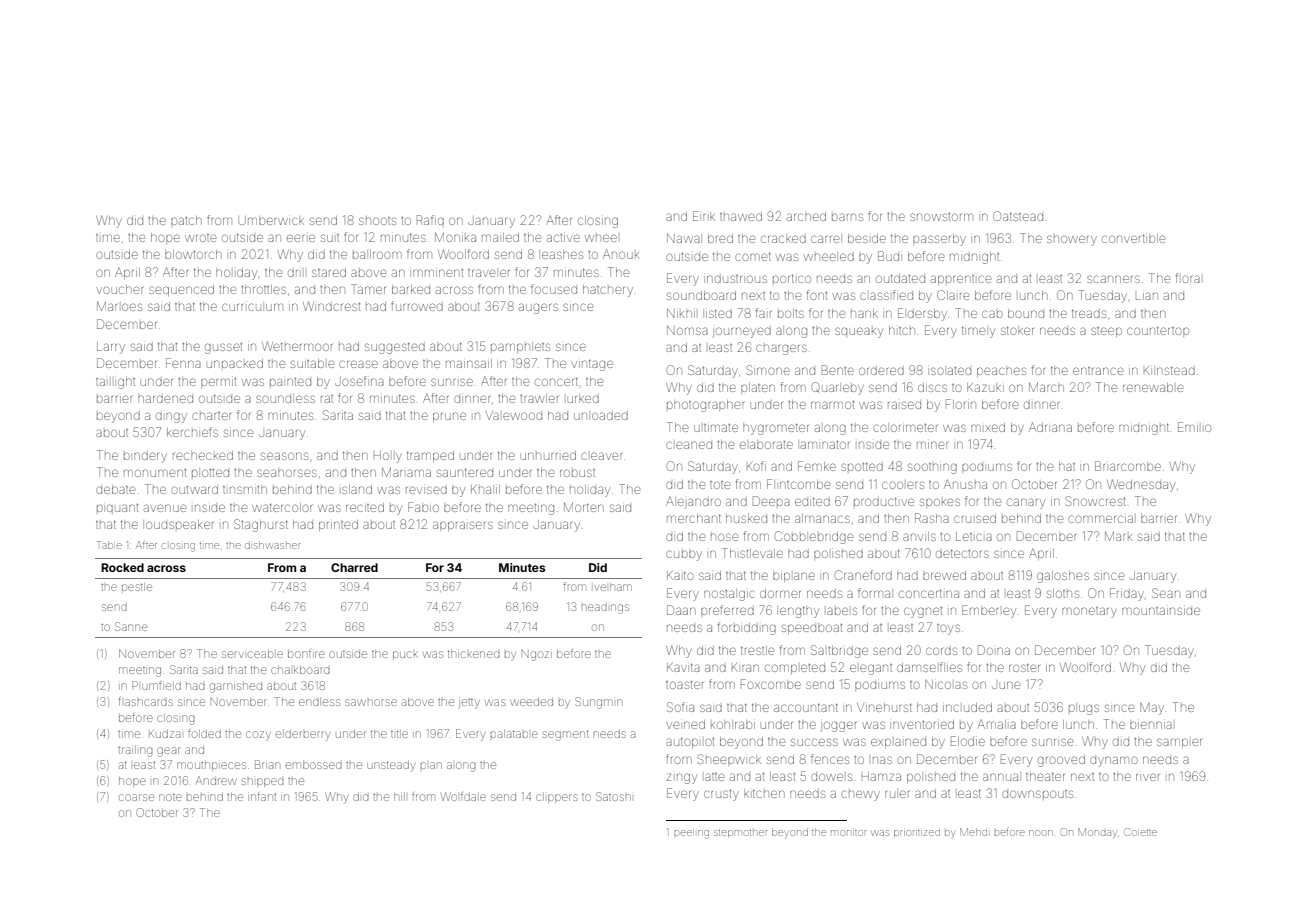  I want to click on traveler, so click(488, 273).
